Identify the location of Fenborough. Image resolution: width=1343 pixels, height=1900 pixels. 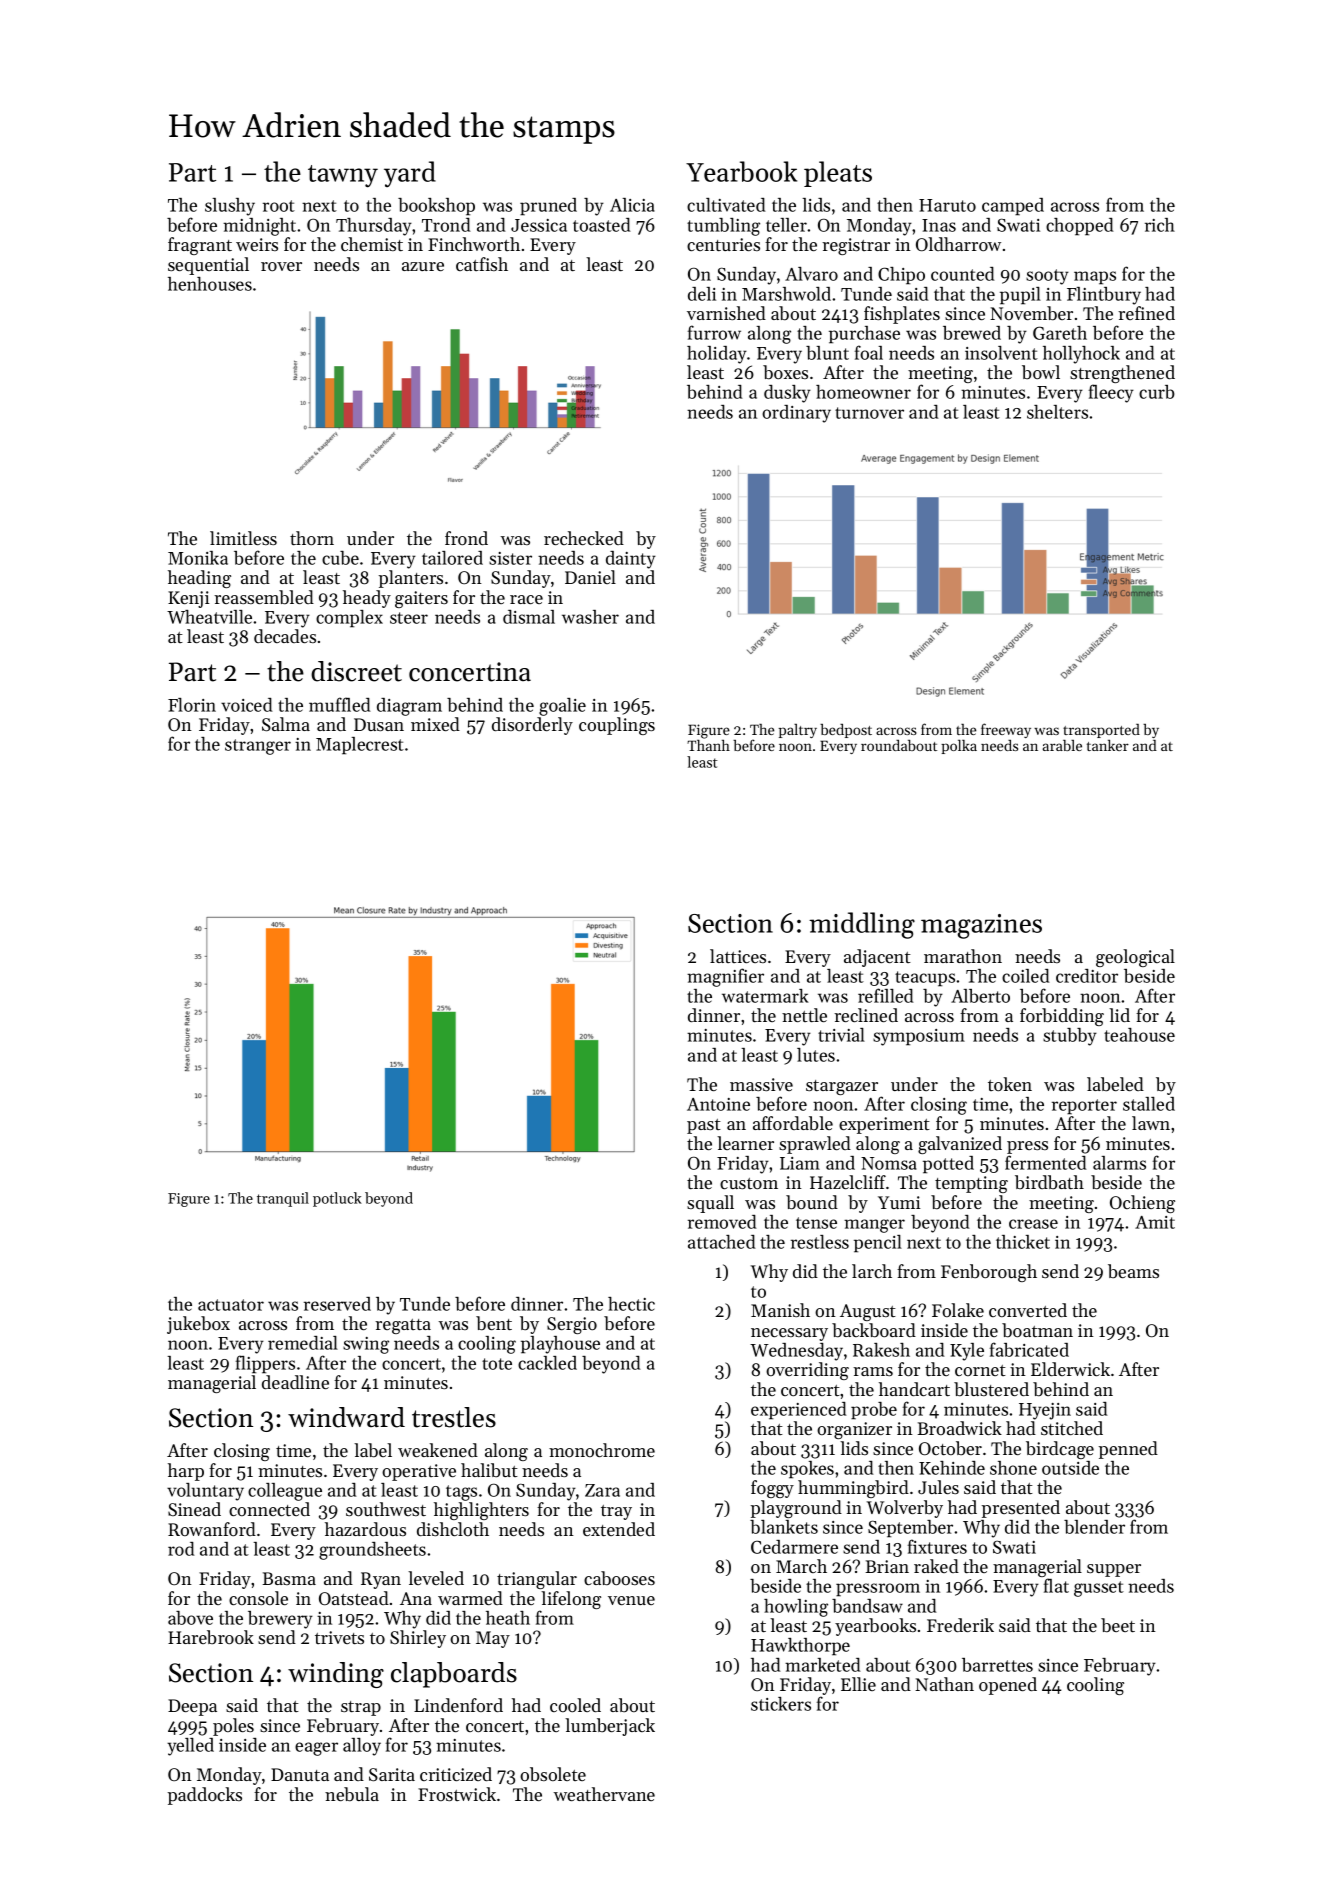
(989, 1273).
